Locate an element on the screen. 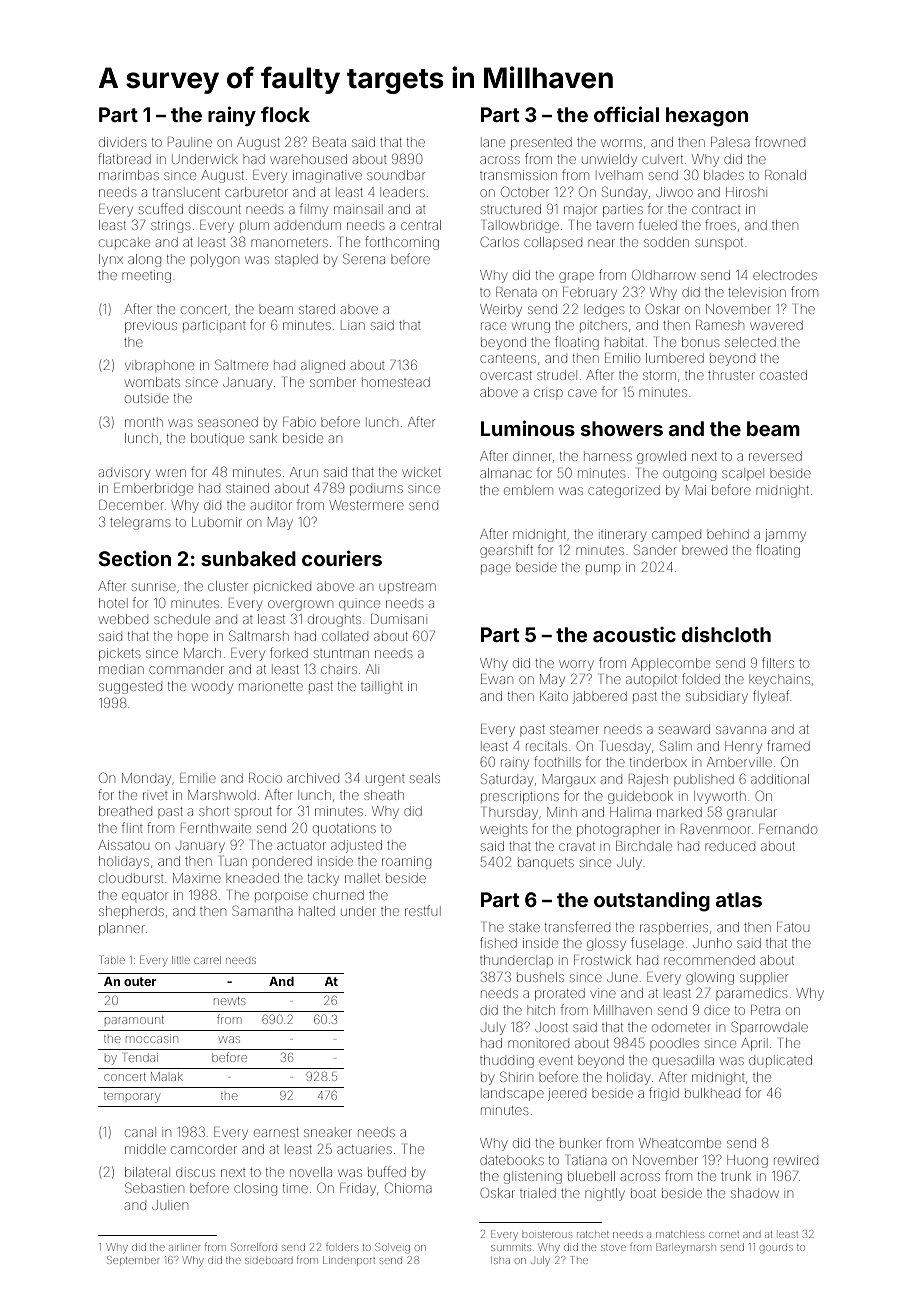 The height and width of the screenshot is (1308, 924). rewired is located at coordinates (796, 1160).
